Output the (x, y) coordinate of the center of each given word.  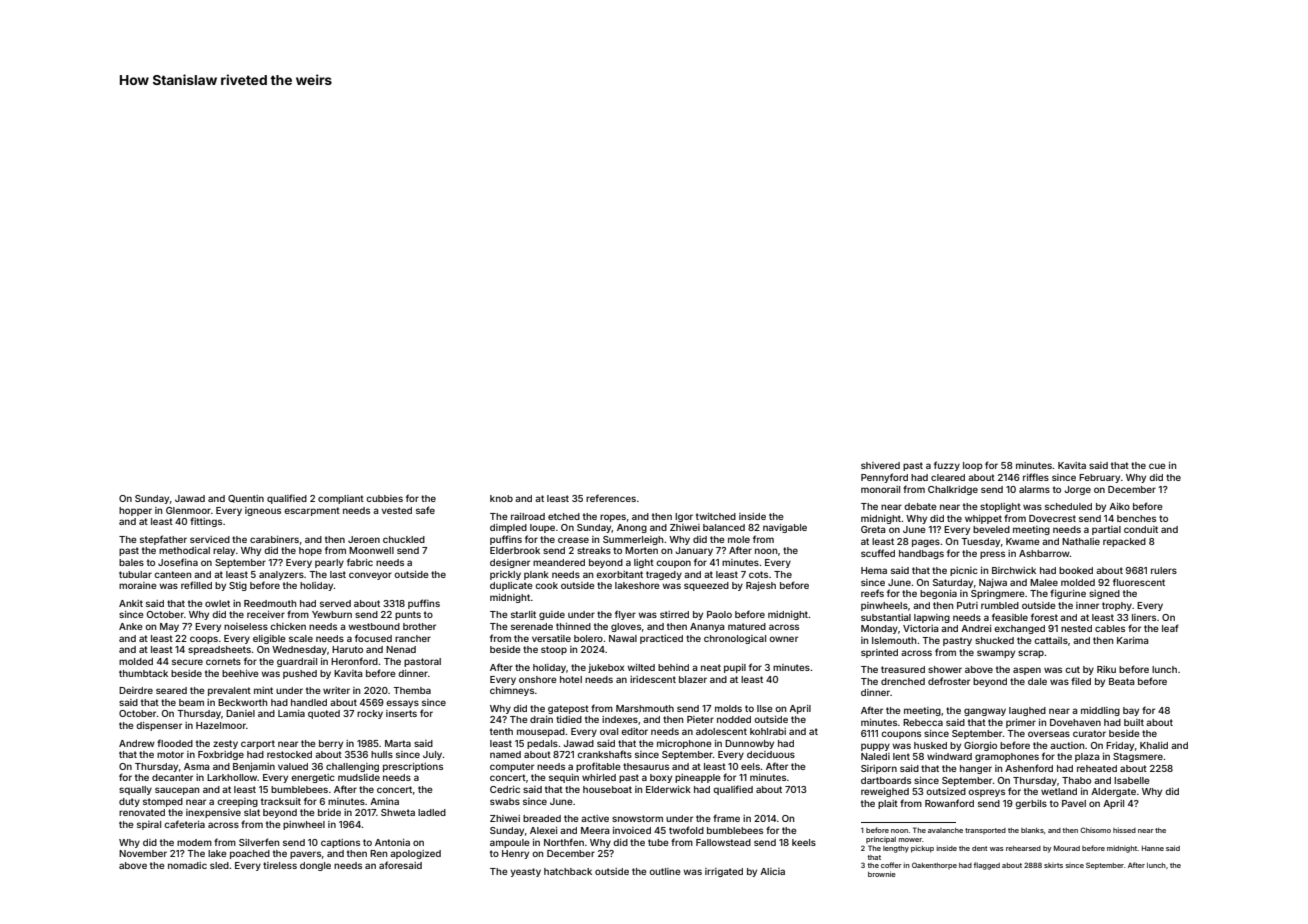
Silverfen (259, 842)
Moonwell (371, 550)
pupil (735, 668)
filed (1081, 681)
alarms (1034, 489)
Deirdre (136, 690)
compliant (341, 499)
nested (1076, 628)
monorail (880, 489)
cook (546, 585)
